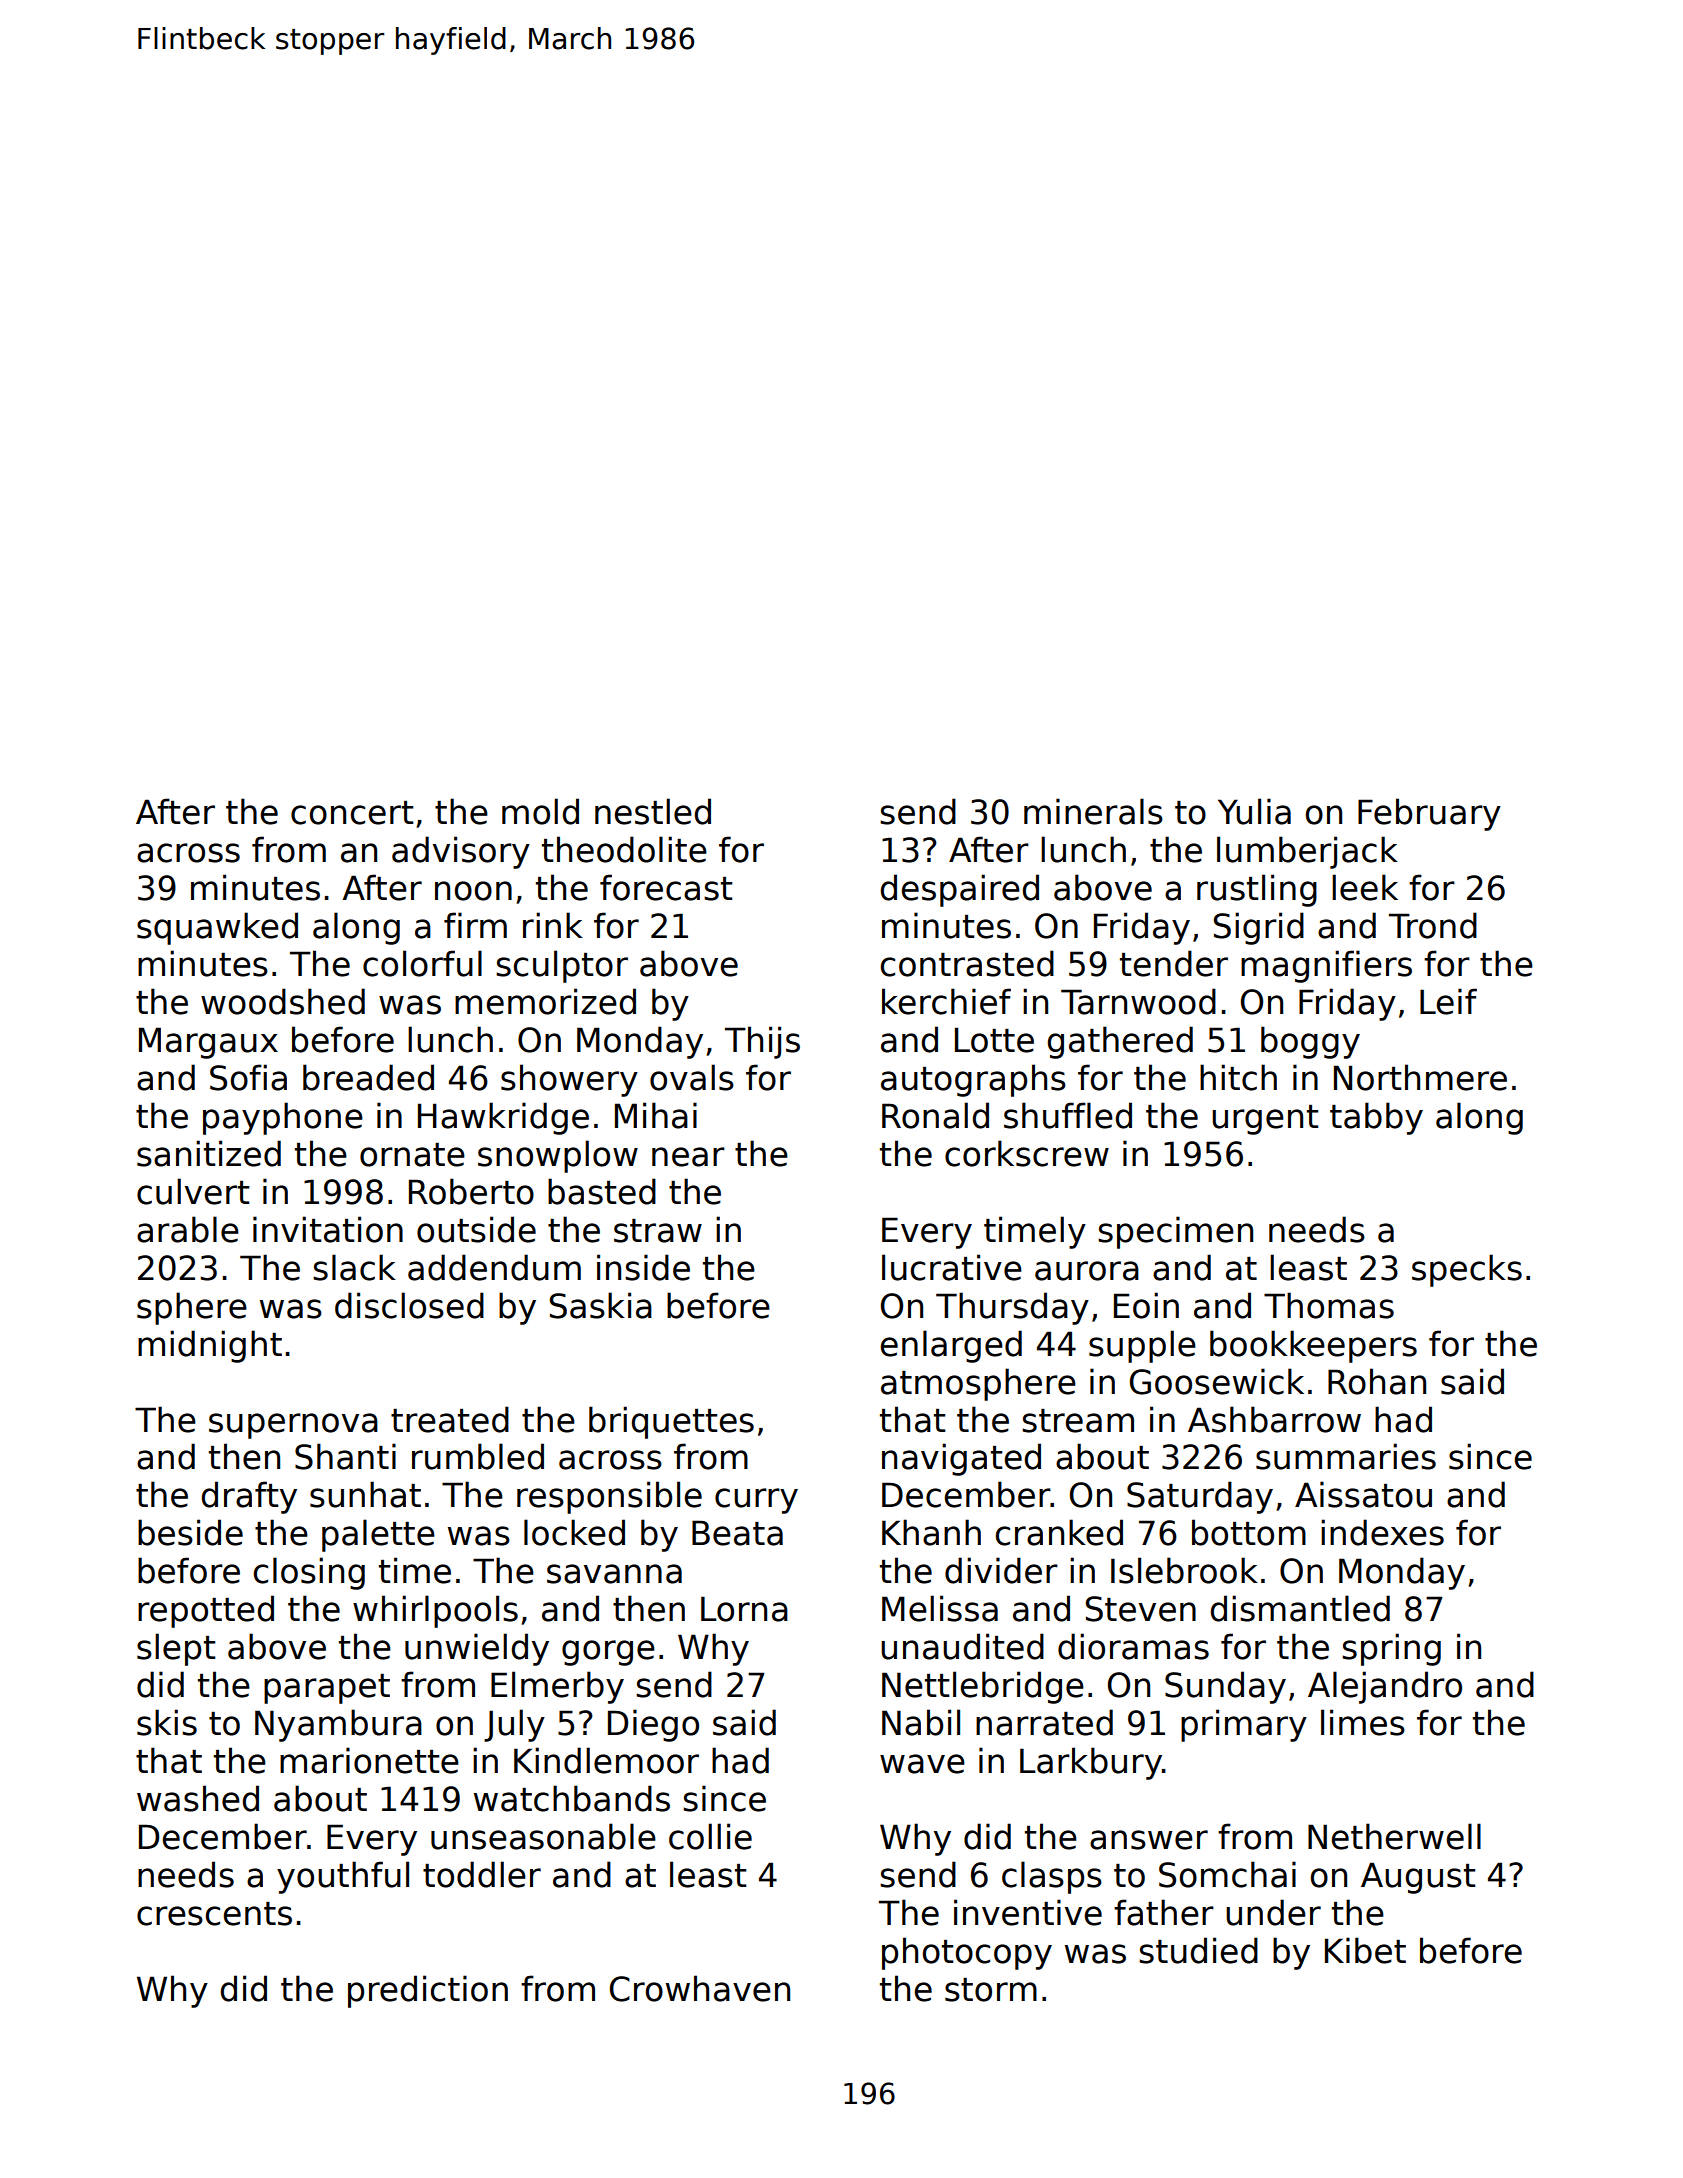 The image size is (1683, 2178). Describe the element at coordinates (710, 1836) in the screenshot. I see `collie` at that location.
